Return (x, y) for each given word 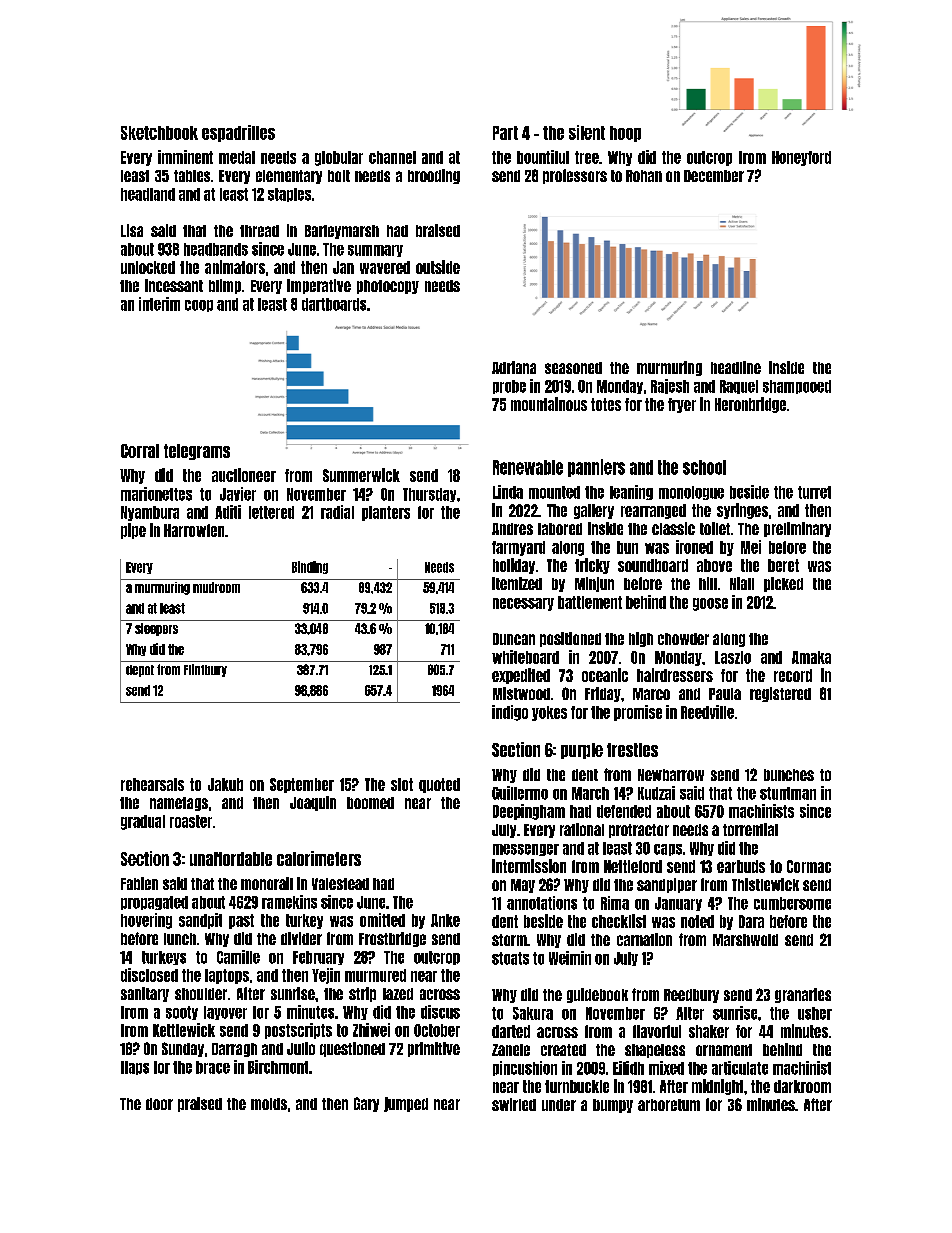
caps (668, 850)
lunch (180, 939)
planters (386, 513)
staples (289, 195)
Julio (301, 1048)
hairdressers (675, 675)
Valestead (340, 884)
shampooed (797, 387)
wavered (385, 267)
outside (438, 267)
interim (159, 304)
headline (736, 367)
